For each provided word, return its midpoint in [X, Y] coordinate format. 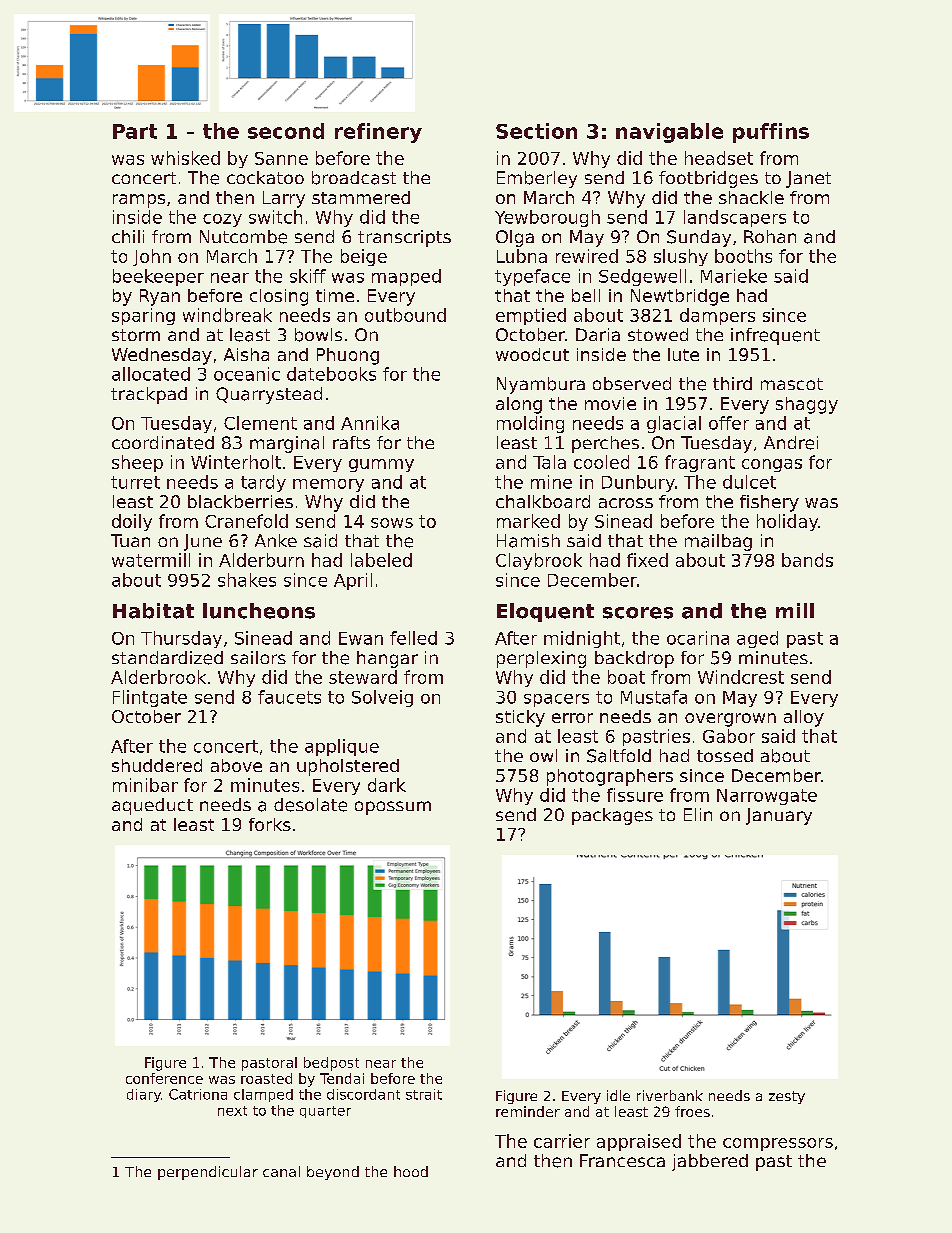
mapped [406, 277]
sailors [258, 657]
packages [612, 816]
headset [719, 158]
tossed [725, 755]
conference [164, 1078]
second [286, 131]
